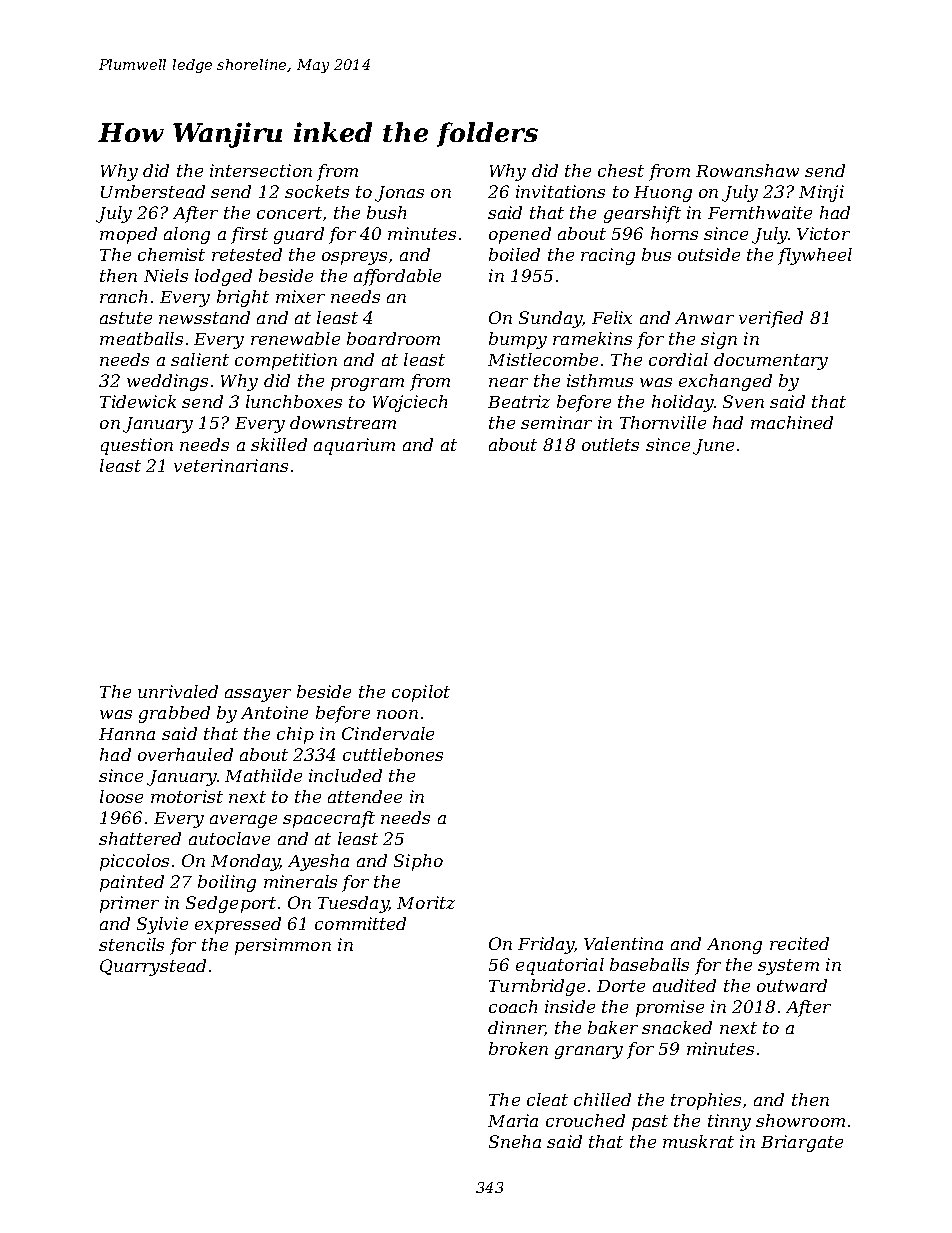  Describe the element at coordinates (747, 170) in the page. I see `Rowanshaw` at that location.
